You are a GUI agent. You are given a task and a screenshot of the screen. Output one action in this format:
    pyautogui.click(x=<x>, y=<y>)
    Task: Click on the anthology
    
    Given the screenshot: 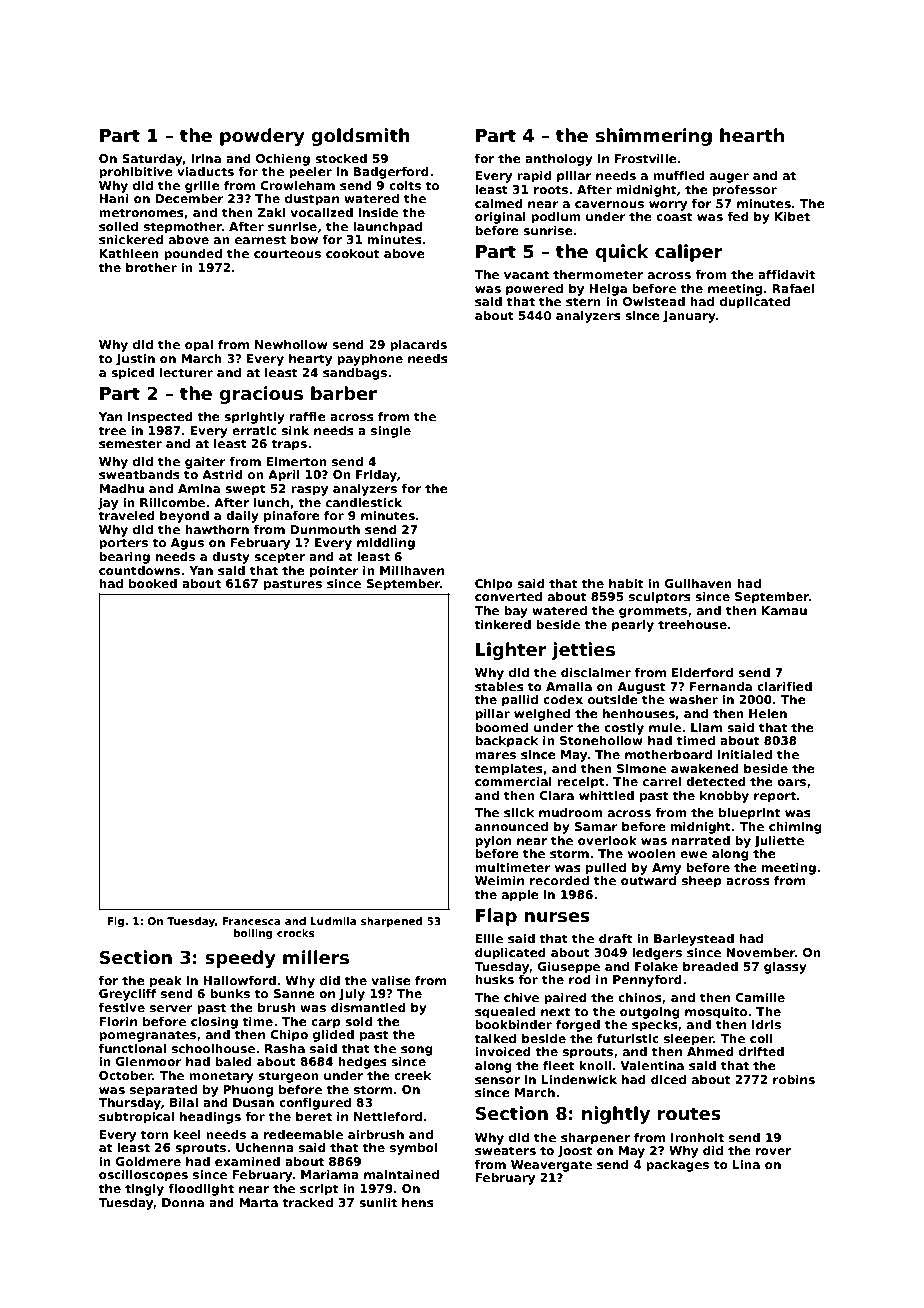 What is the action you would take?
    pyautogui.click(x=559, y=160)
